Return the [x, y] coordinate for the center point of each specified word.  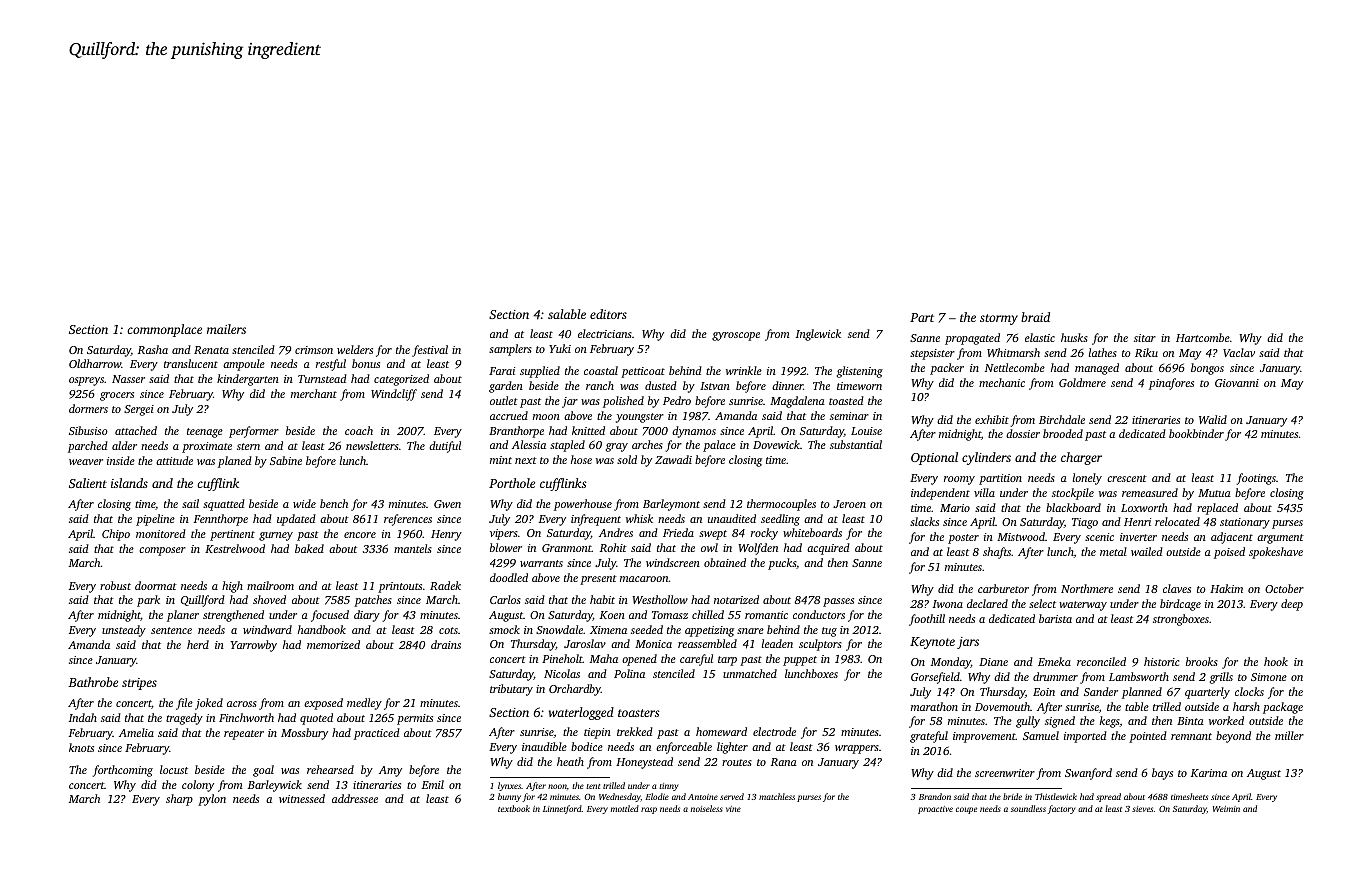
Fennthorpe [221, 520]
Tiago [1085, 523]
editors [608, 314]
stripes [139, 684]
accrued [509, 415]
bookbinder [1196, 433]
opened [639, 660]
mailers [226, 329]
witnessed [302, 798]
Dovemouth [1002, 706]
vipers [504, 534]
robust [115, 585]
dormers [88, 408]
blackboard [1073, 507]
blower [506, 547]
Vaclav [1239, 352]
